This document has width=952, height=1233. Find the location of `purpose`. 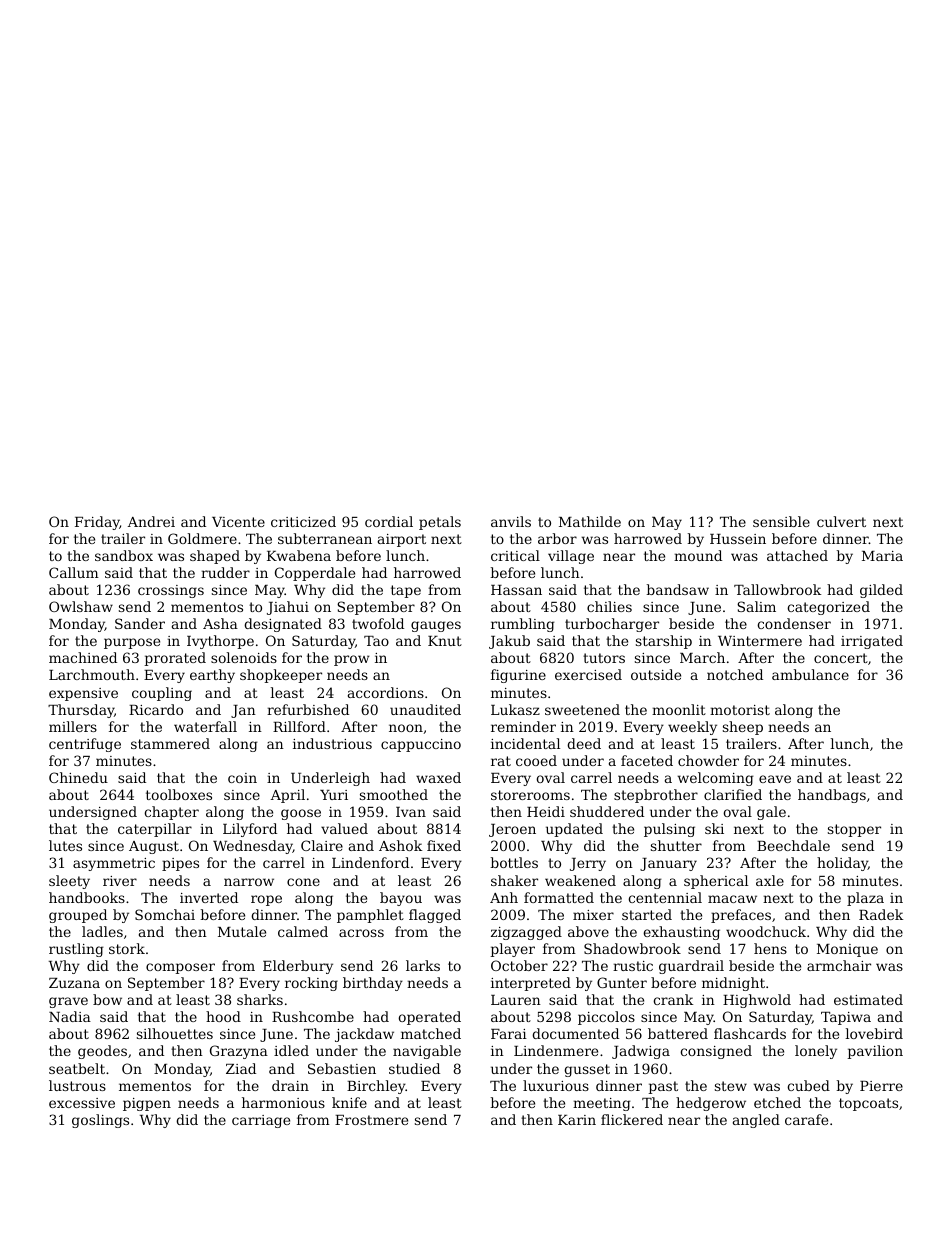

purpose is located at coordinates (132, 643).
